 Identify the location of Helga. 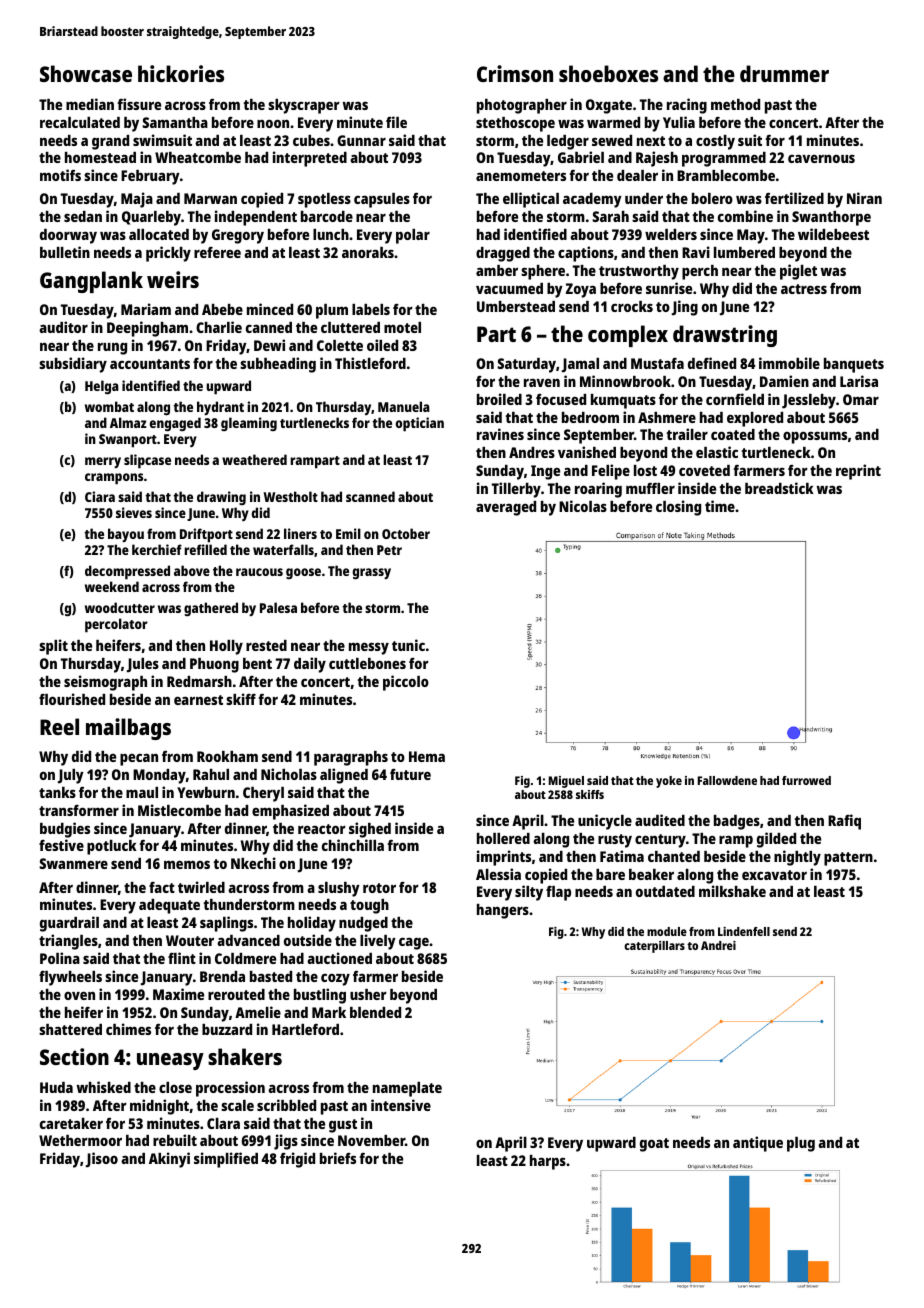
(102, 387).
